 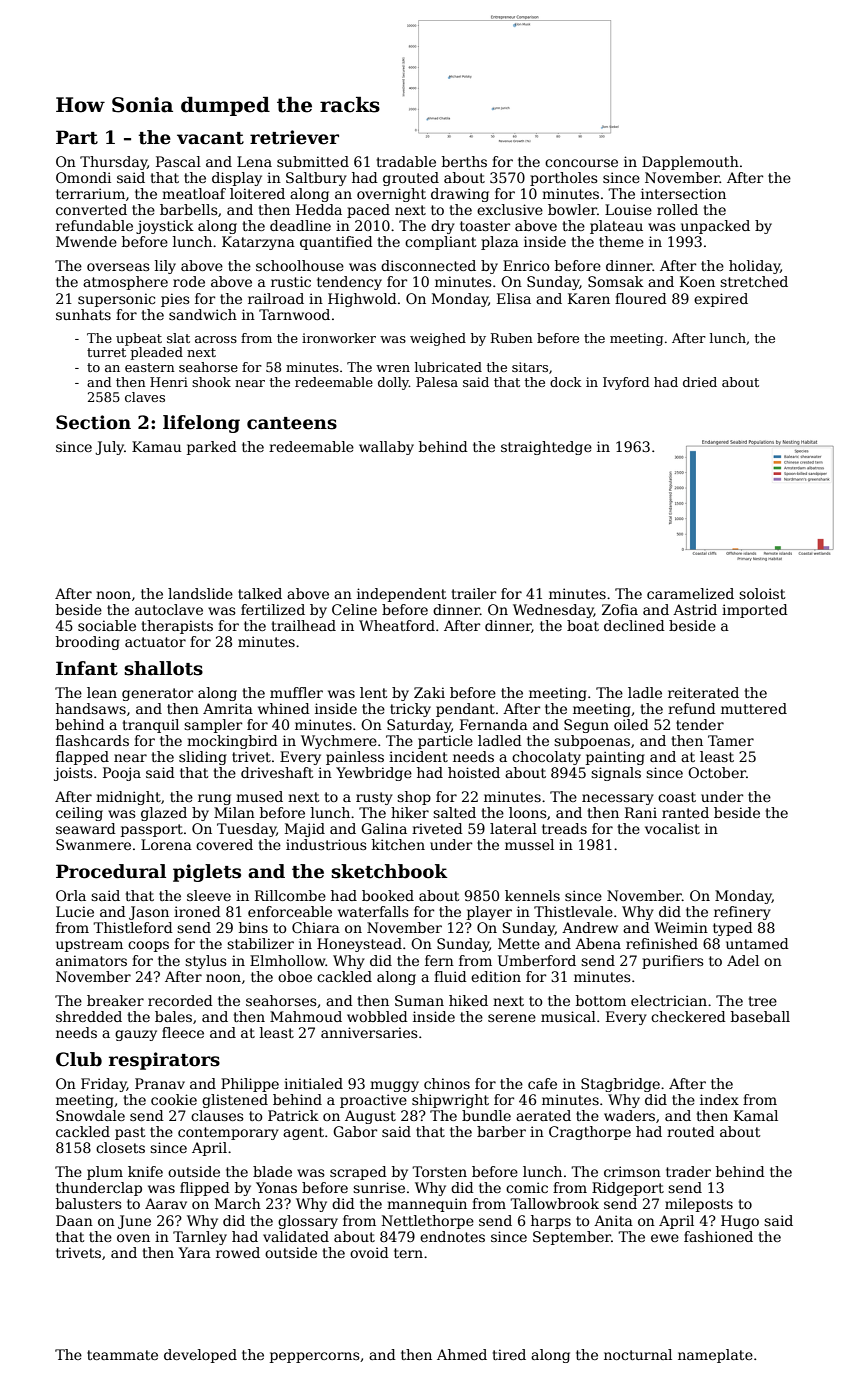 I want to click on teammate, so click(x=122, y=1355).
